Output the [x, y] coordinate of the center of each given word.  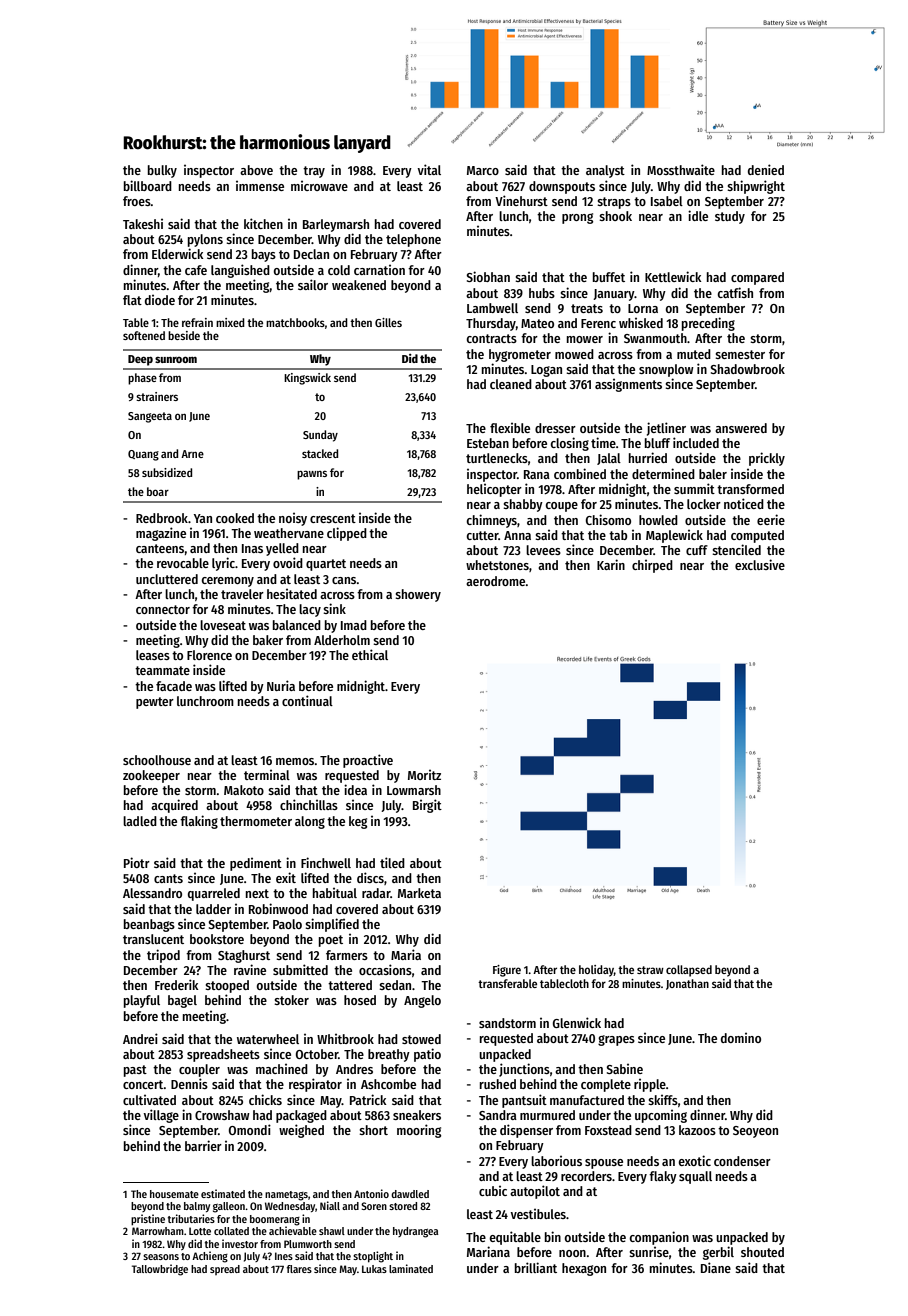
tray [314, 172]
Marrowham [158, 1231]
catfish [735, 292]
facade [174, 686]
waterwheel [268, 1039]
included [696, 442]
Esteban [488, 443]
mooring [419, 1131]
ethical [370, 654]
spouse [604, 1164]
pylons [205, 240]
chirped [652, 566]
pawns [312, 475]
